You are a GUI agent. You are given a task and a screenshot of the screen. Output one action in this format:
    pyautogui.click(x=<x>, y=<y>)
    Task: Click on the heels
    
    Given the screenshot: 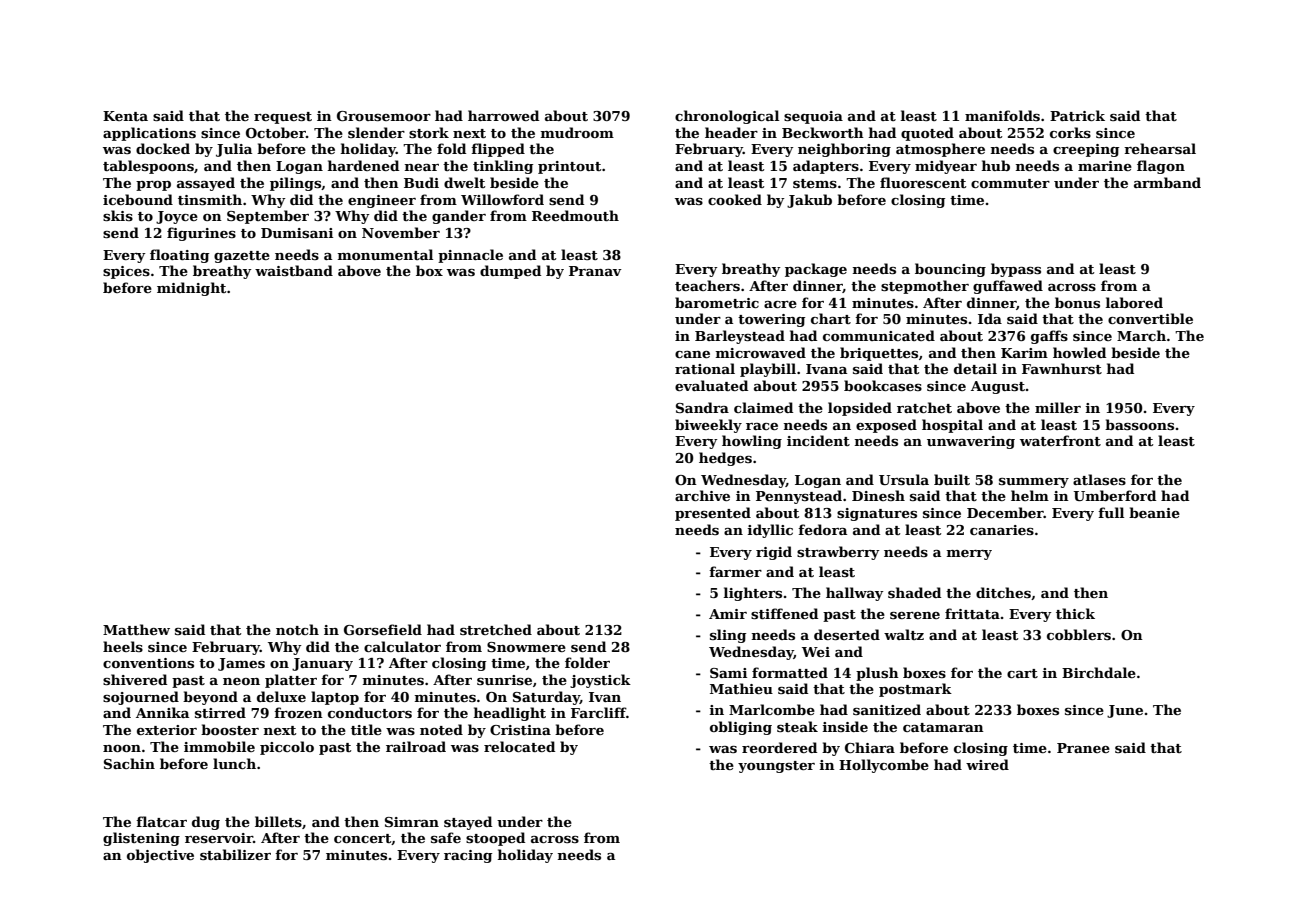 What is the action you would take?
    pyautogui.click(x=123, y=646)
